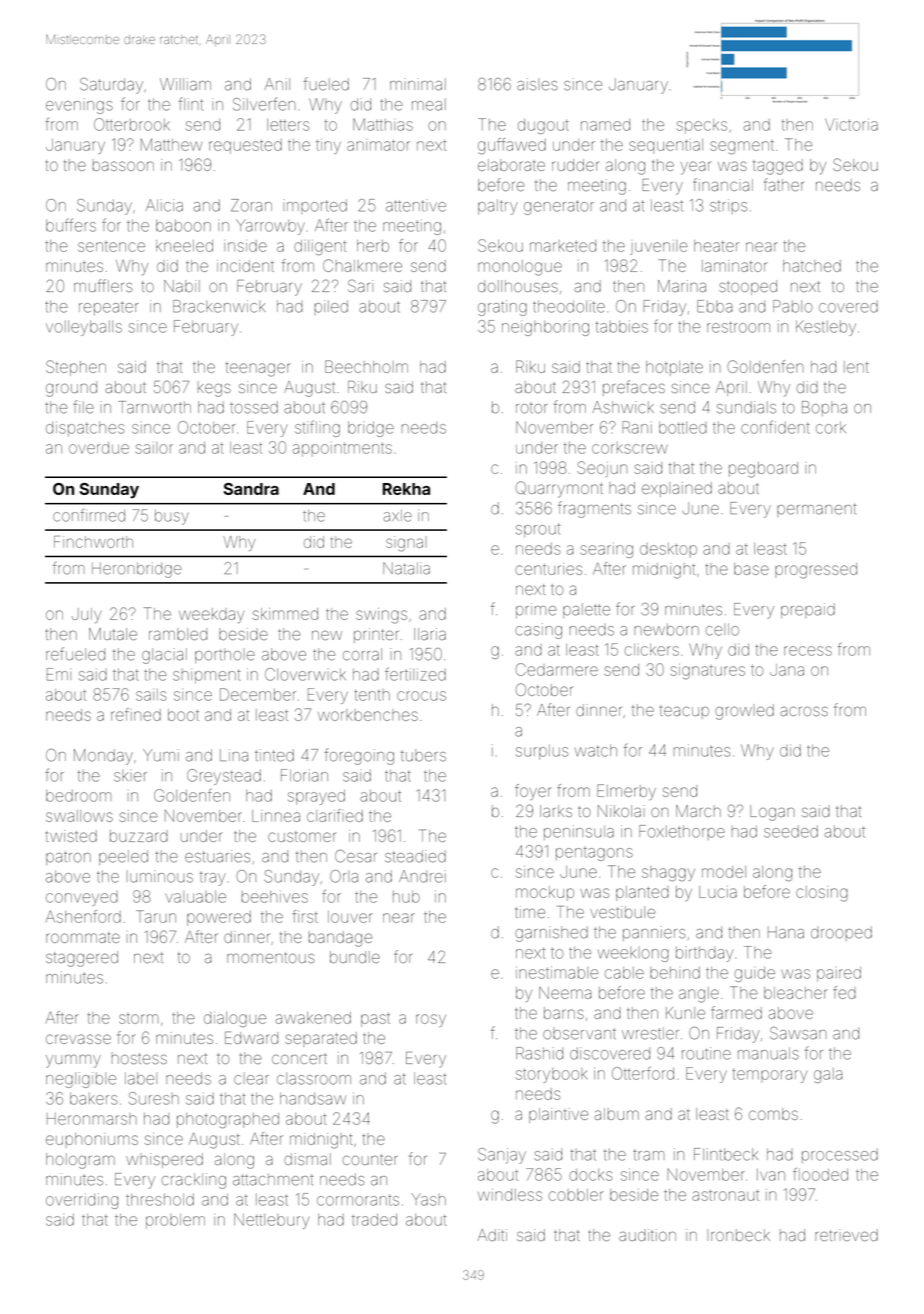 The height and width of the document is (1314, 924). I want to click on segment, so click(742, 147).
